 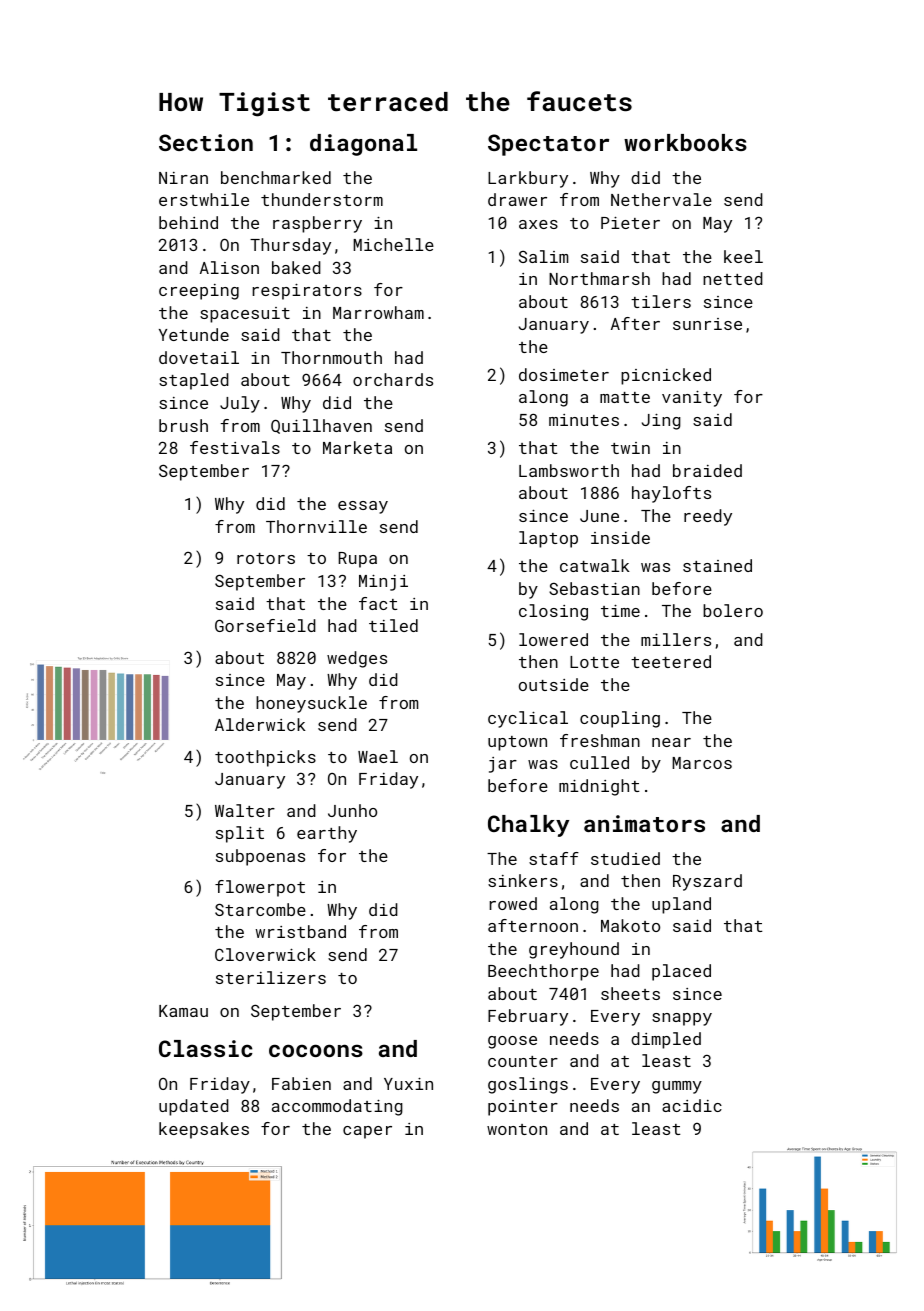 What do you see at coordinates (661, 199) in the screenshot?
I see `Nethervale` at bounding box center [661, 199].
